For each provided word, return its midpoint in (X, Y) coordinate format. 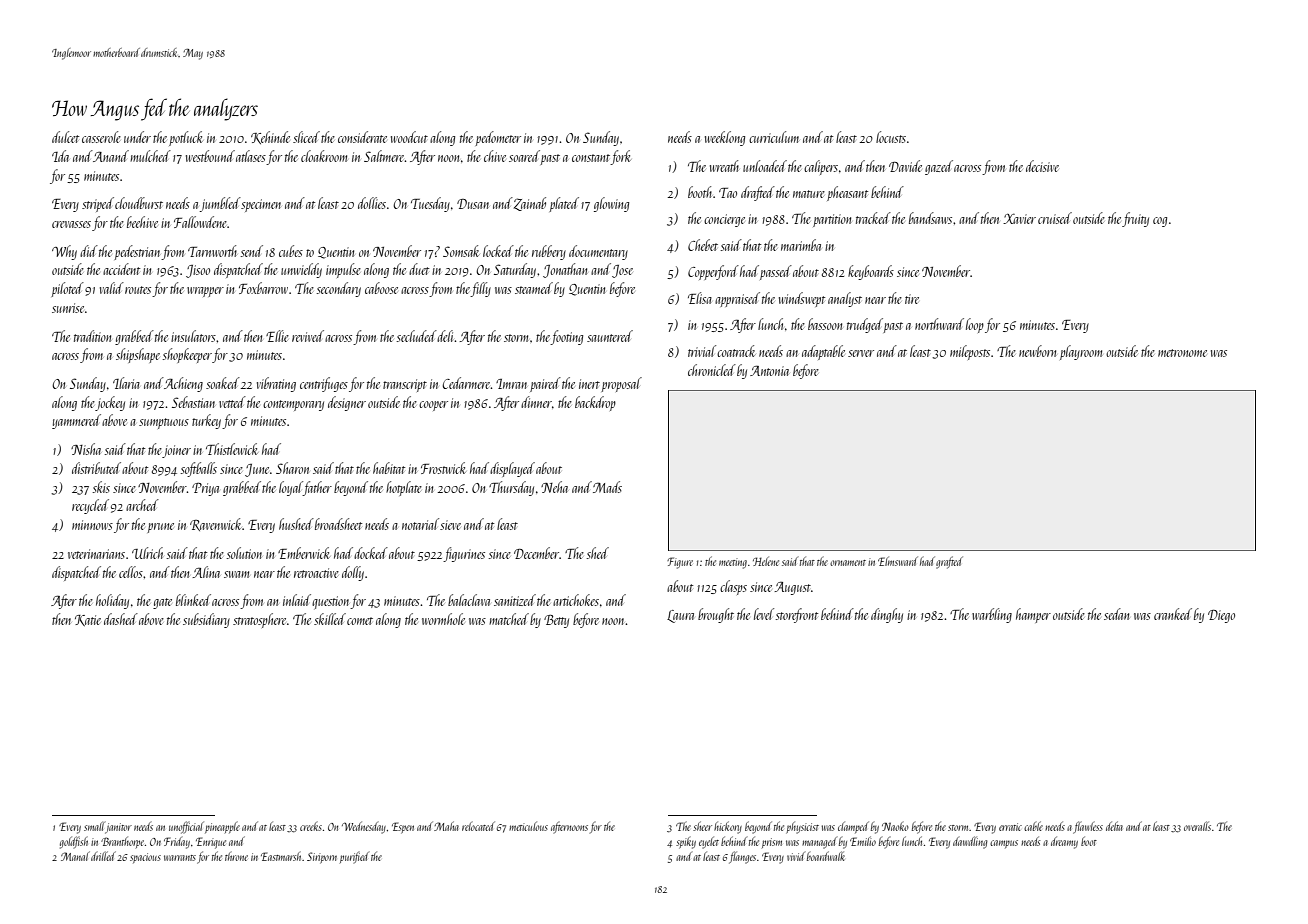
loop (975, 325)
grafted (949, 562)
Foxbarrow (263, 288)
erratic (1010, 827)
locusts (891, 137)
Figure (680, 563)
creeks (311, 826)
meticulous (528, 826)
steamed (534, 288)
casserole (101, 137)
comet (360, 621)
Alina (206, 572)
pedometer (498, 138)
